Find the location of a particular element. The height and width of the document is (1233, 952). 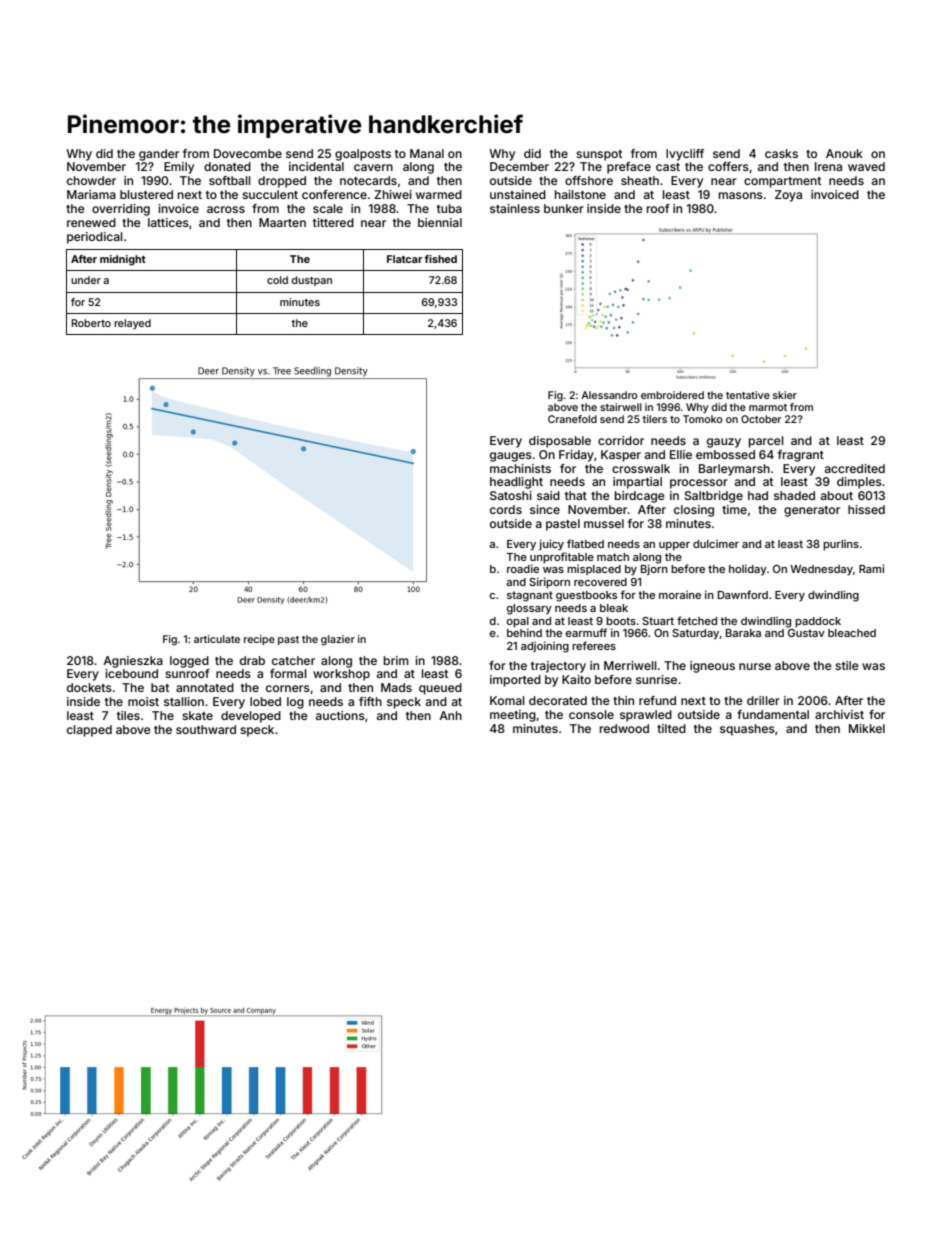

clapped is located at coordinates (89, 731).
